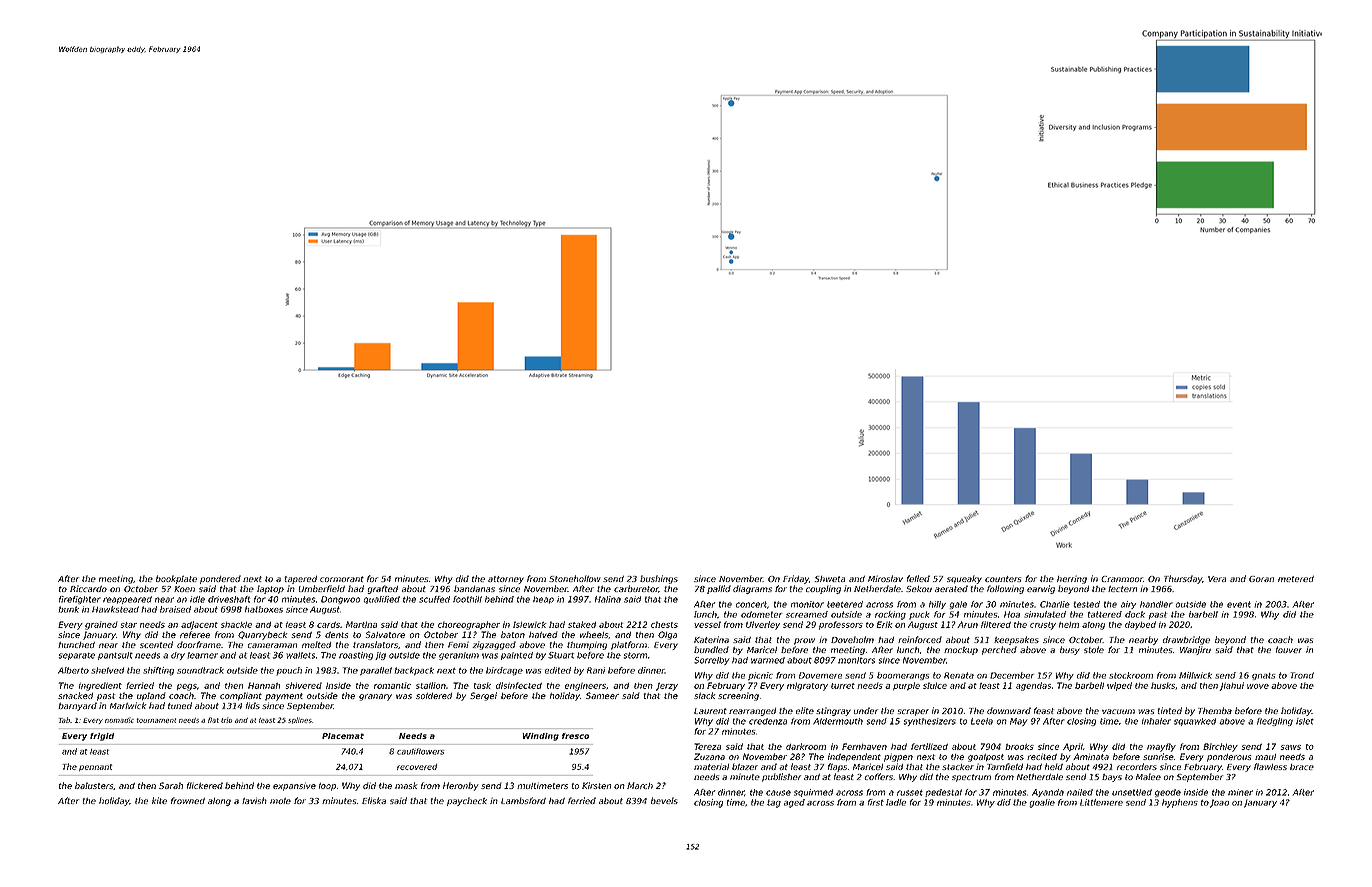 This page has height=887, width=1372. Describe the element at coordinates (1003, 579) in the page. I see `counters` at that location.
